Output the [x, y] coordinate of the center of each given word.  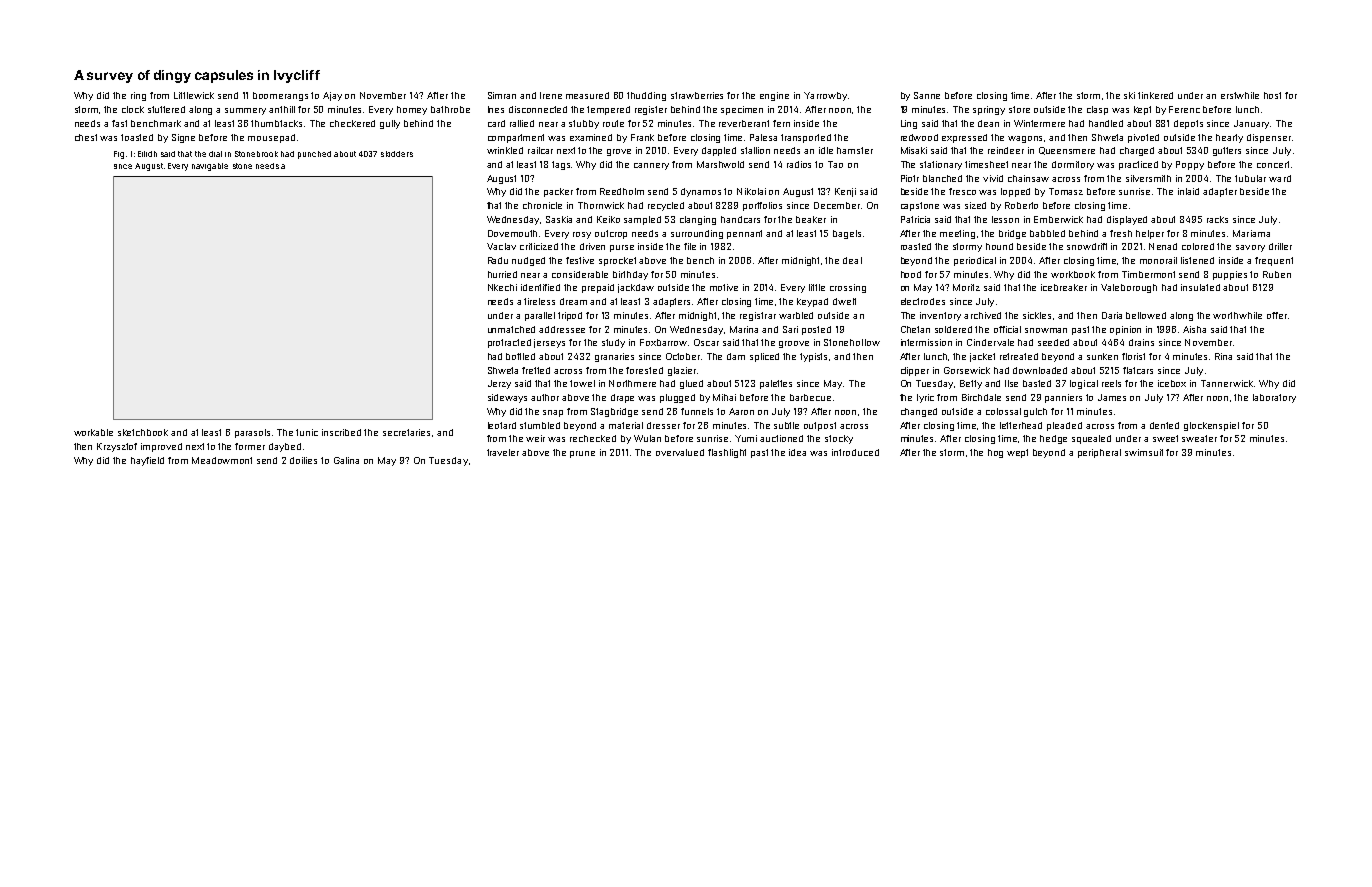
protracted [509, 343]
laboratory [1274, 398]
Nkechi [502, 287]
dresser [663, 425]
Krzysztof [117, 447]
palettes [776, 384]
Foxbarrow [663, 342]
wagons [1025, 139]
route [613, 123]
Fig [119, 155]
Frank [642, 137]
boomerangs [280, 96]
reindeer [1006, 150]
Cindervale [990, 342]
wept [1017, 453]
